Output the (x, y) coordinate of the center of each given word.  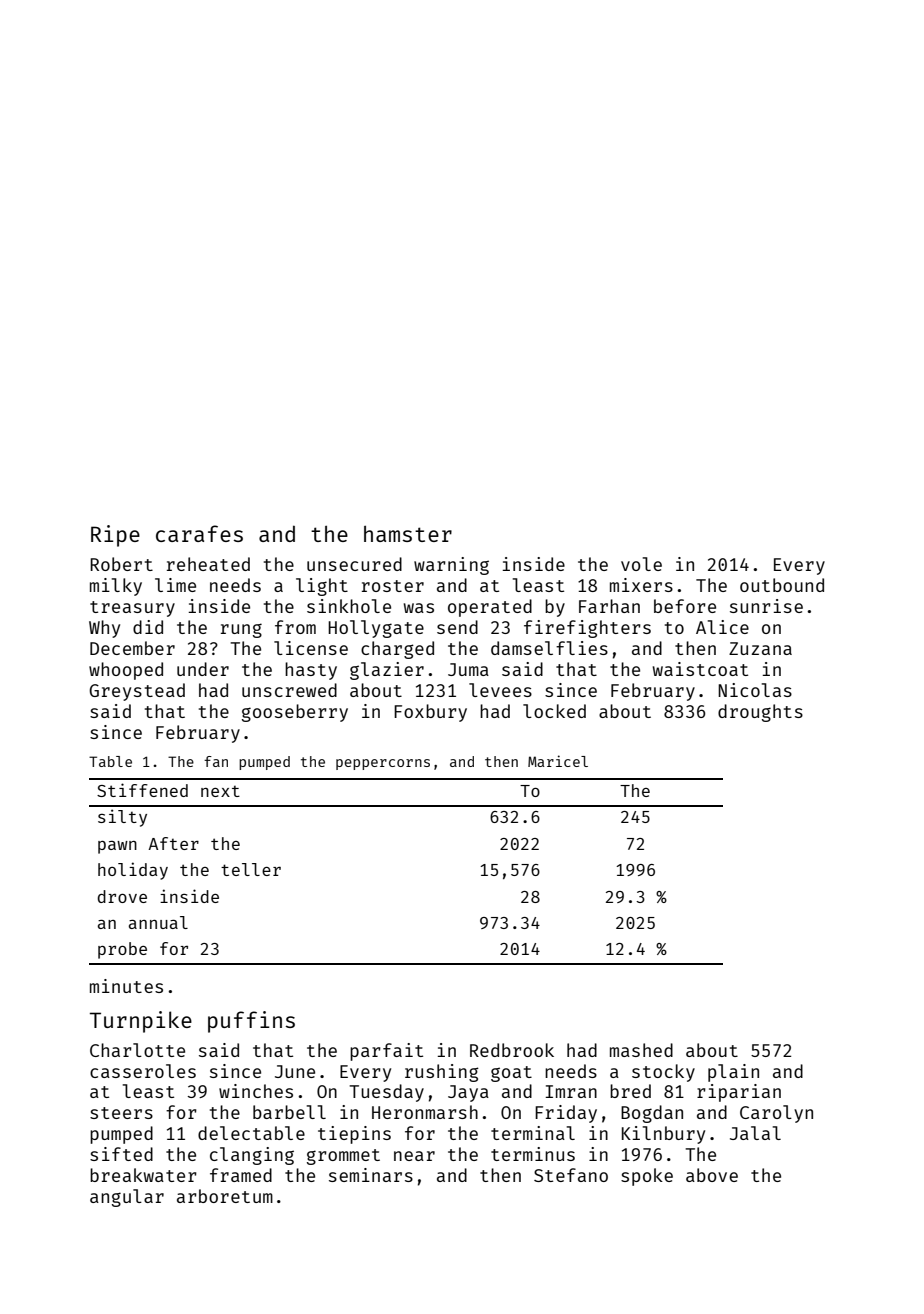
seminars (371, 1175)
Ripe (115, 536)
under (203, 669)
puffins (251, 1022)
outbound (782, 585)
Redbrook (512, 1050)
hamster (408, 534)
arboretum (225, 1196)
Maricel (558, 761)
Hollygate (376, 629)
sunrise (766, 606)
